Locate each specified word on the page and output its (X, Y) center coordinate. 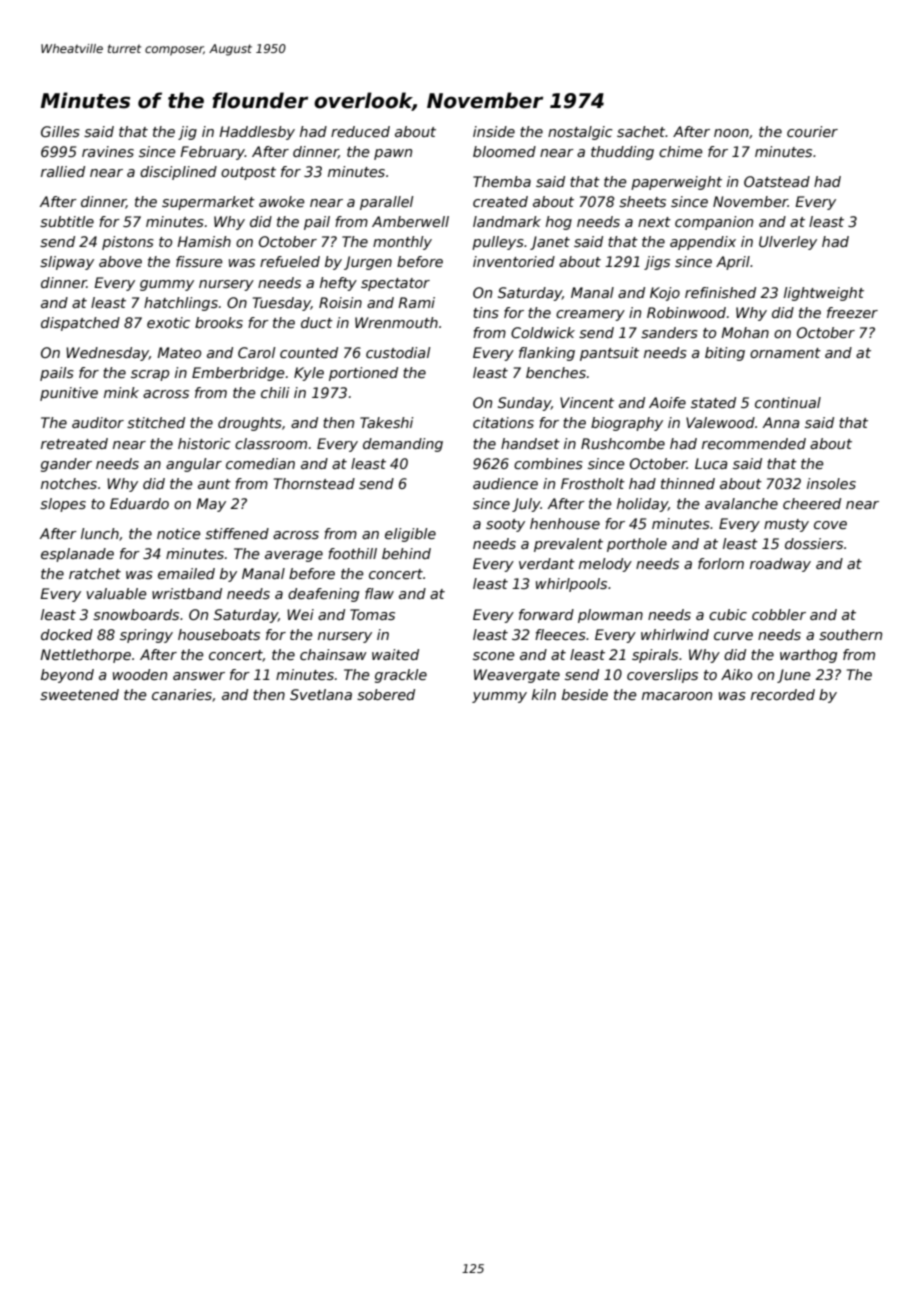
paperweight (676, 183)
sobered (386, 694)
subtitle (67, 221)
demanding (403, 445)
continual (788, 402)
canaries (182, 694)
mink (121, 392)
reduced (360, 131)
